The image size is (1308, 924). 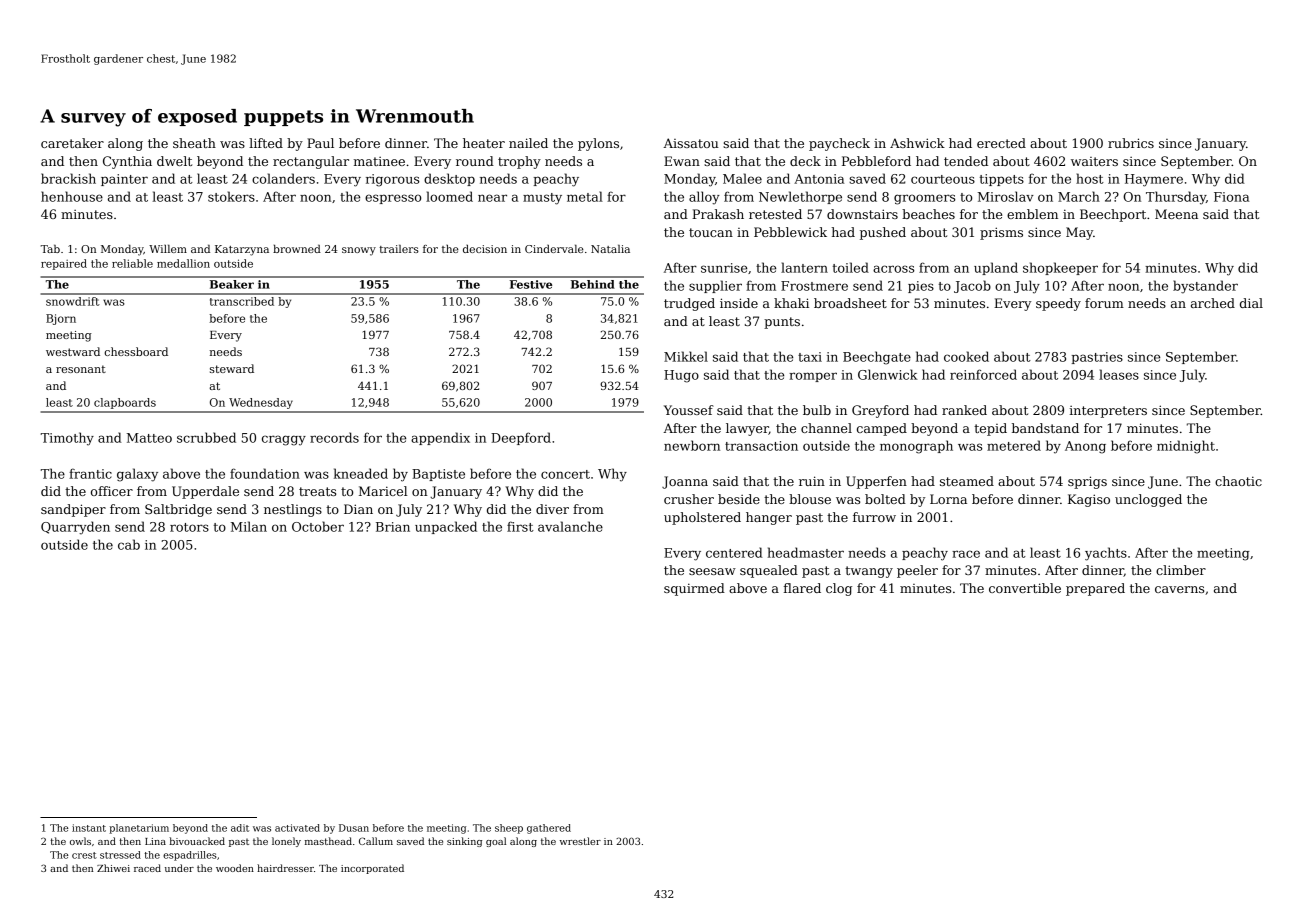 What do you see at coordinates (1131, 143) in the image?
I see `rubrics` at bounding box center [1131, 143].
